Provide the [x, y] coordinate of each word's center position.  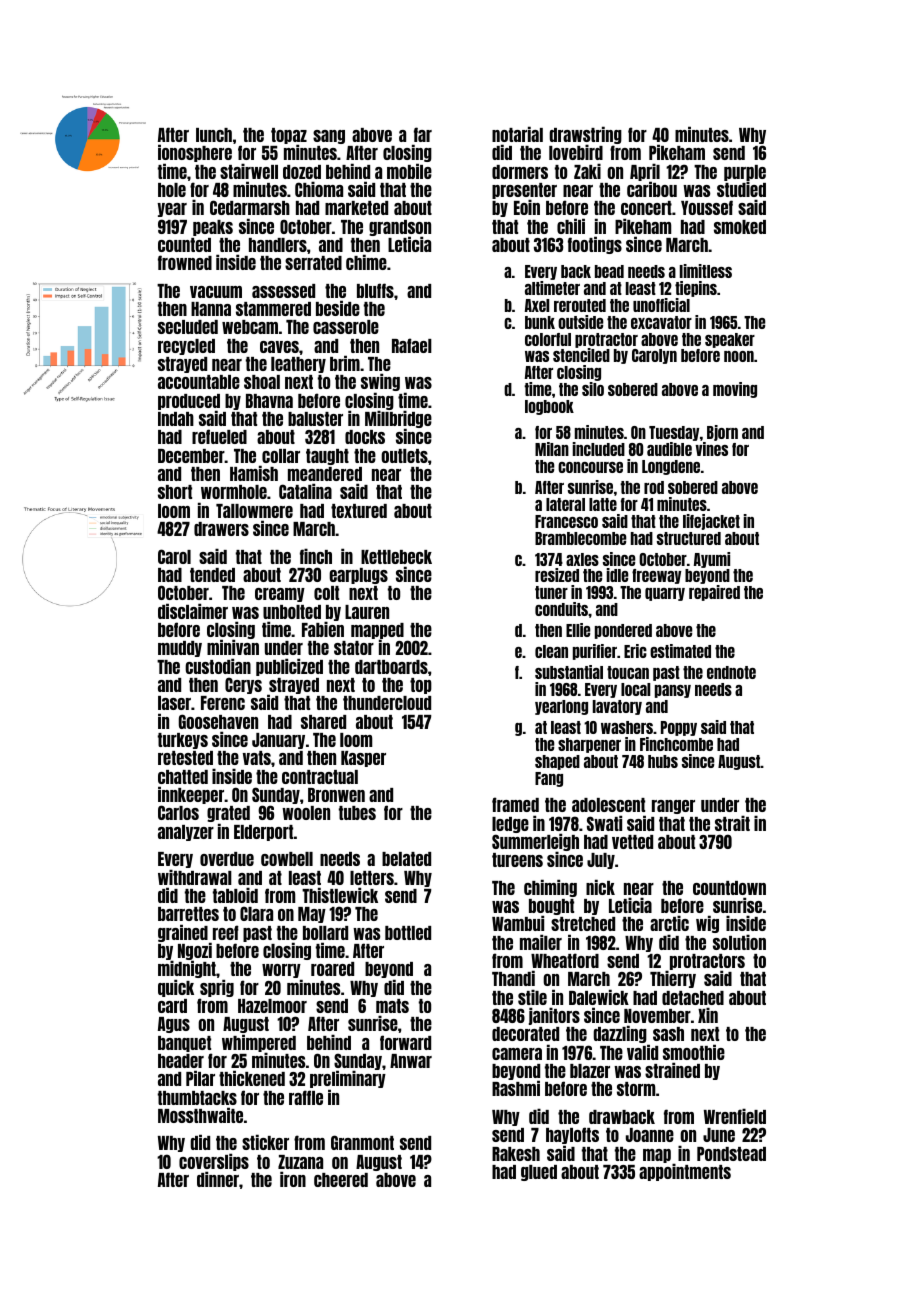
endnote [731, 672]
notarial [517, 134]
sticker [265, 1142]
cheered [341, 1180]
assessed [283, 291]
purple [745, 173]
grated [228, 814]
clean [551, 651]
